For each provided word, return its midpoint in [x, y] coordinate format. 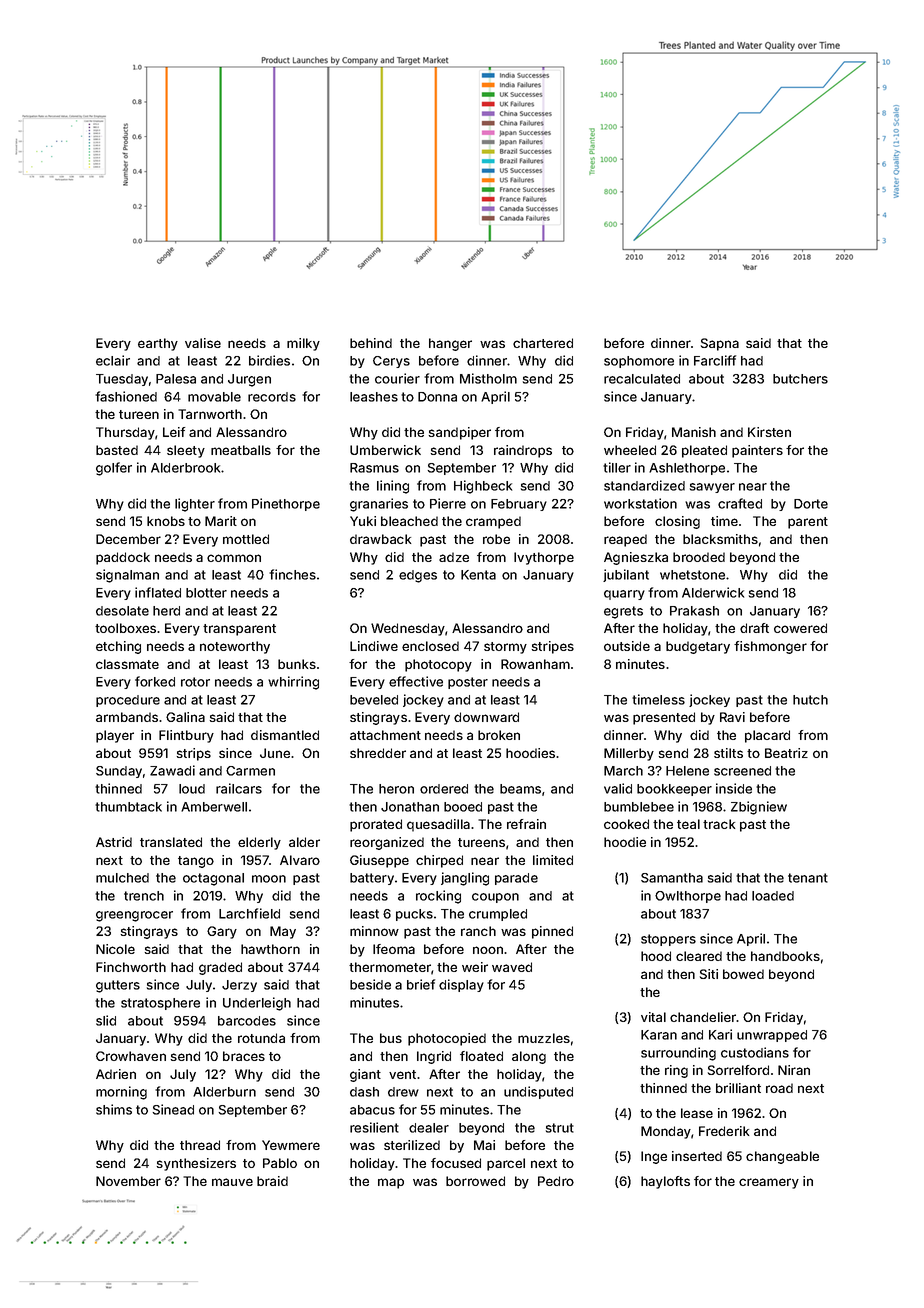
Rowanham [535, 664]
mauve [232, 1182]
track [719, 824]
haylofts [665, 1182]
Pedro [556, 1181]
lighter [195, 505]
